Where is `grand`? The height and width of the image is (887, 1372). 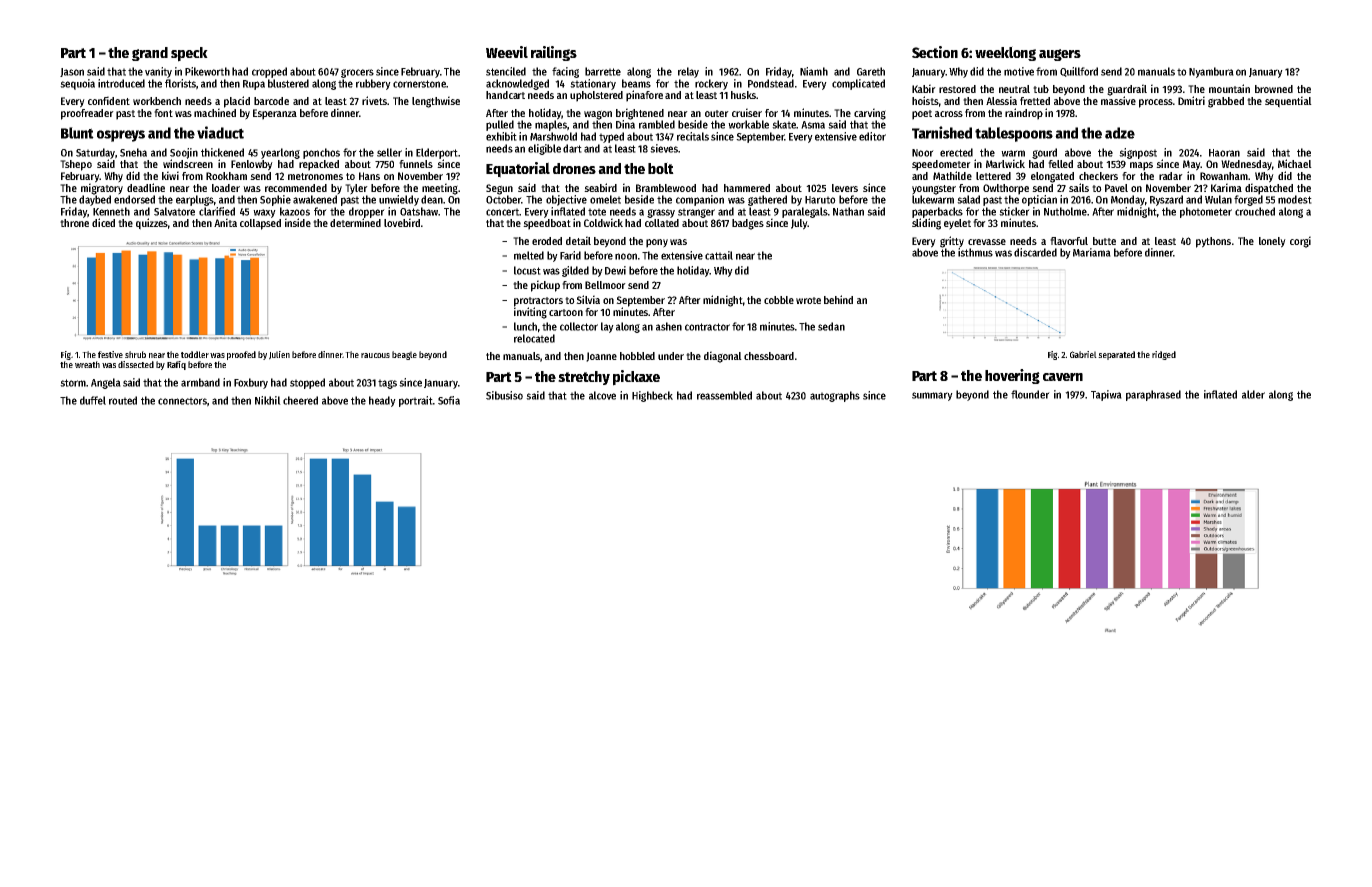 grand is located at coordinates (150, 54).
